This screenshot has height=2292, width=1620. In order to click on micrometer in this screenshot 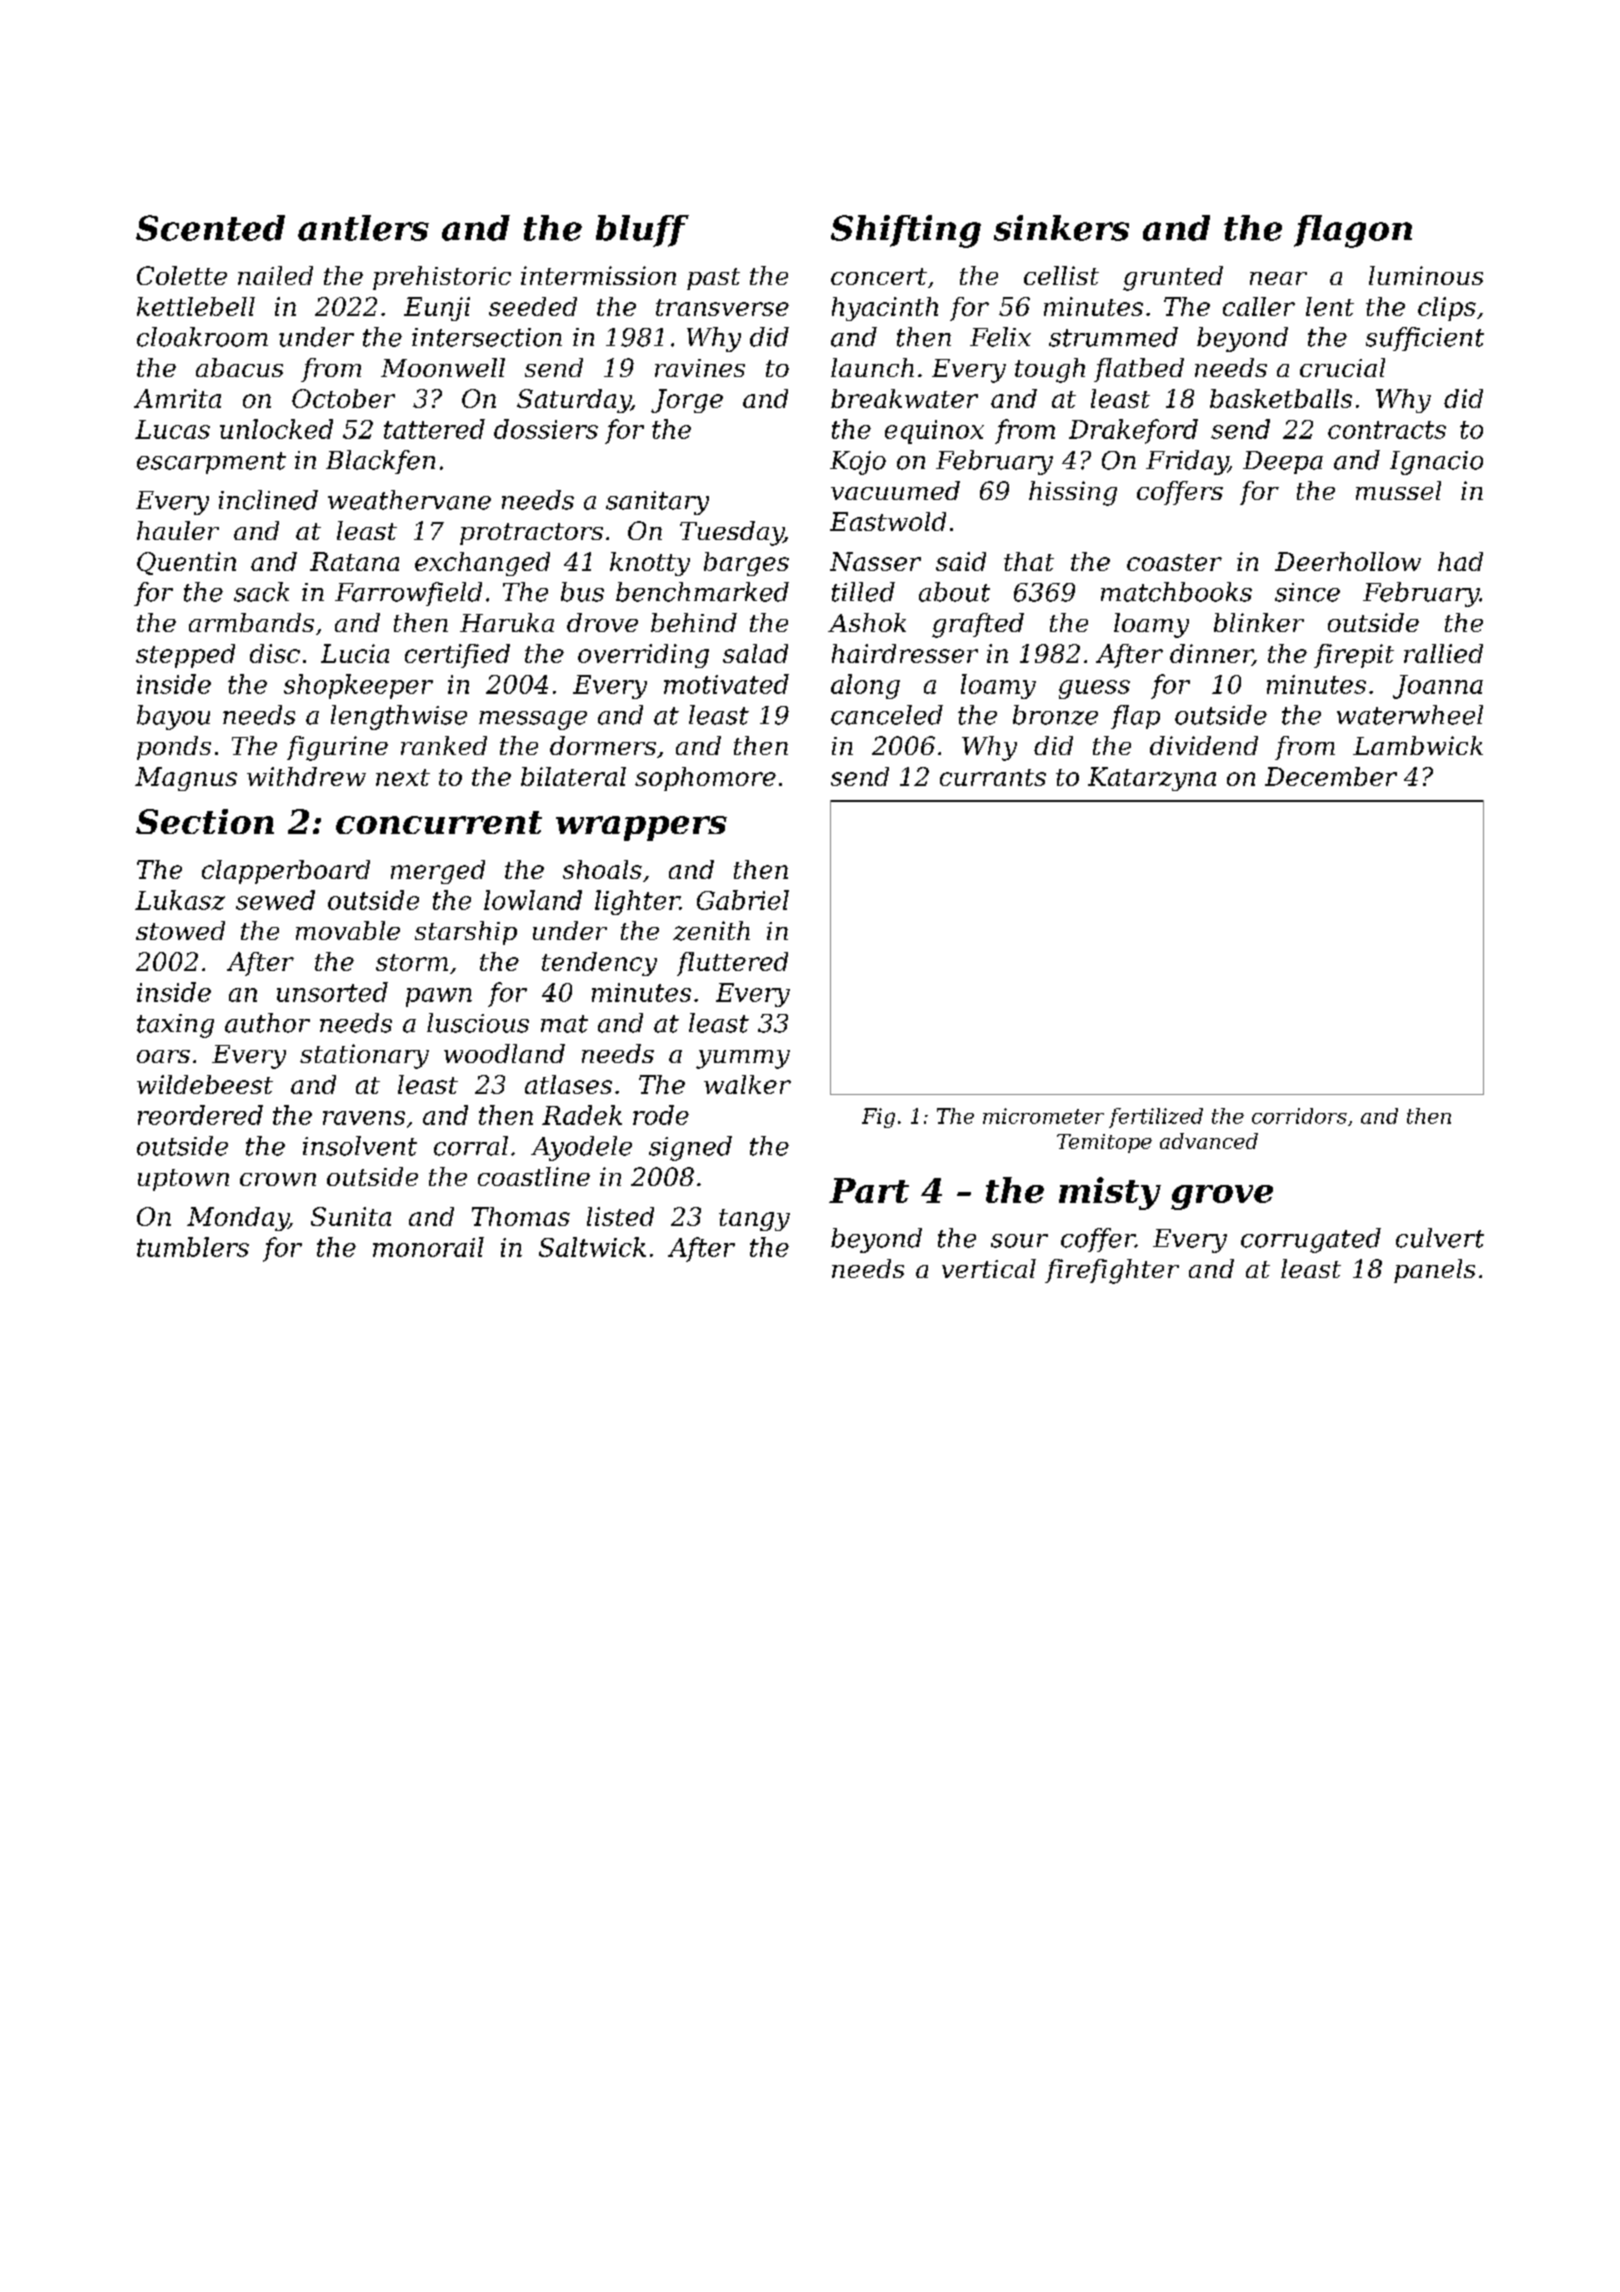, I will do `click(1043, 1116)`.
